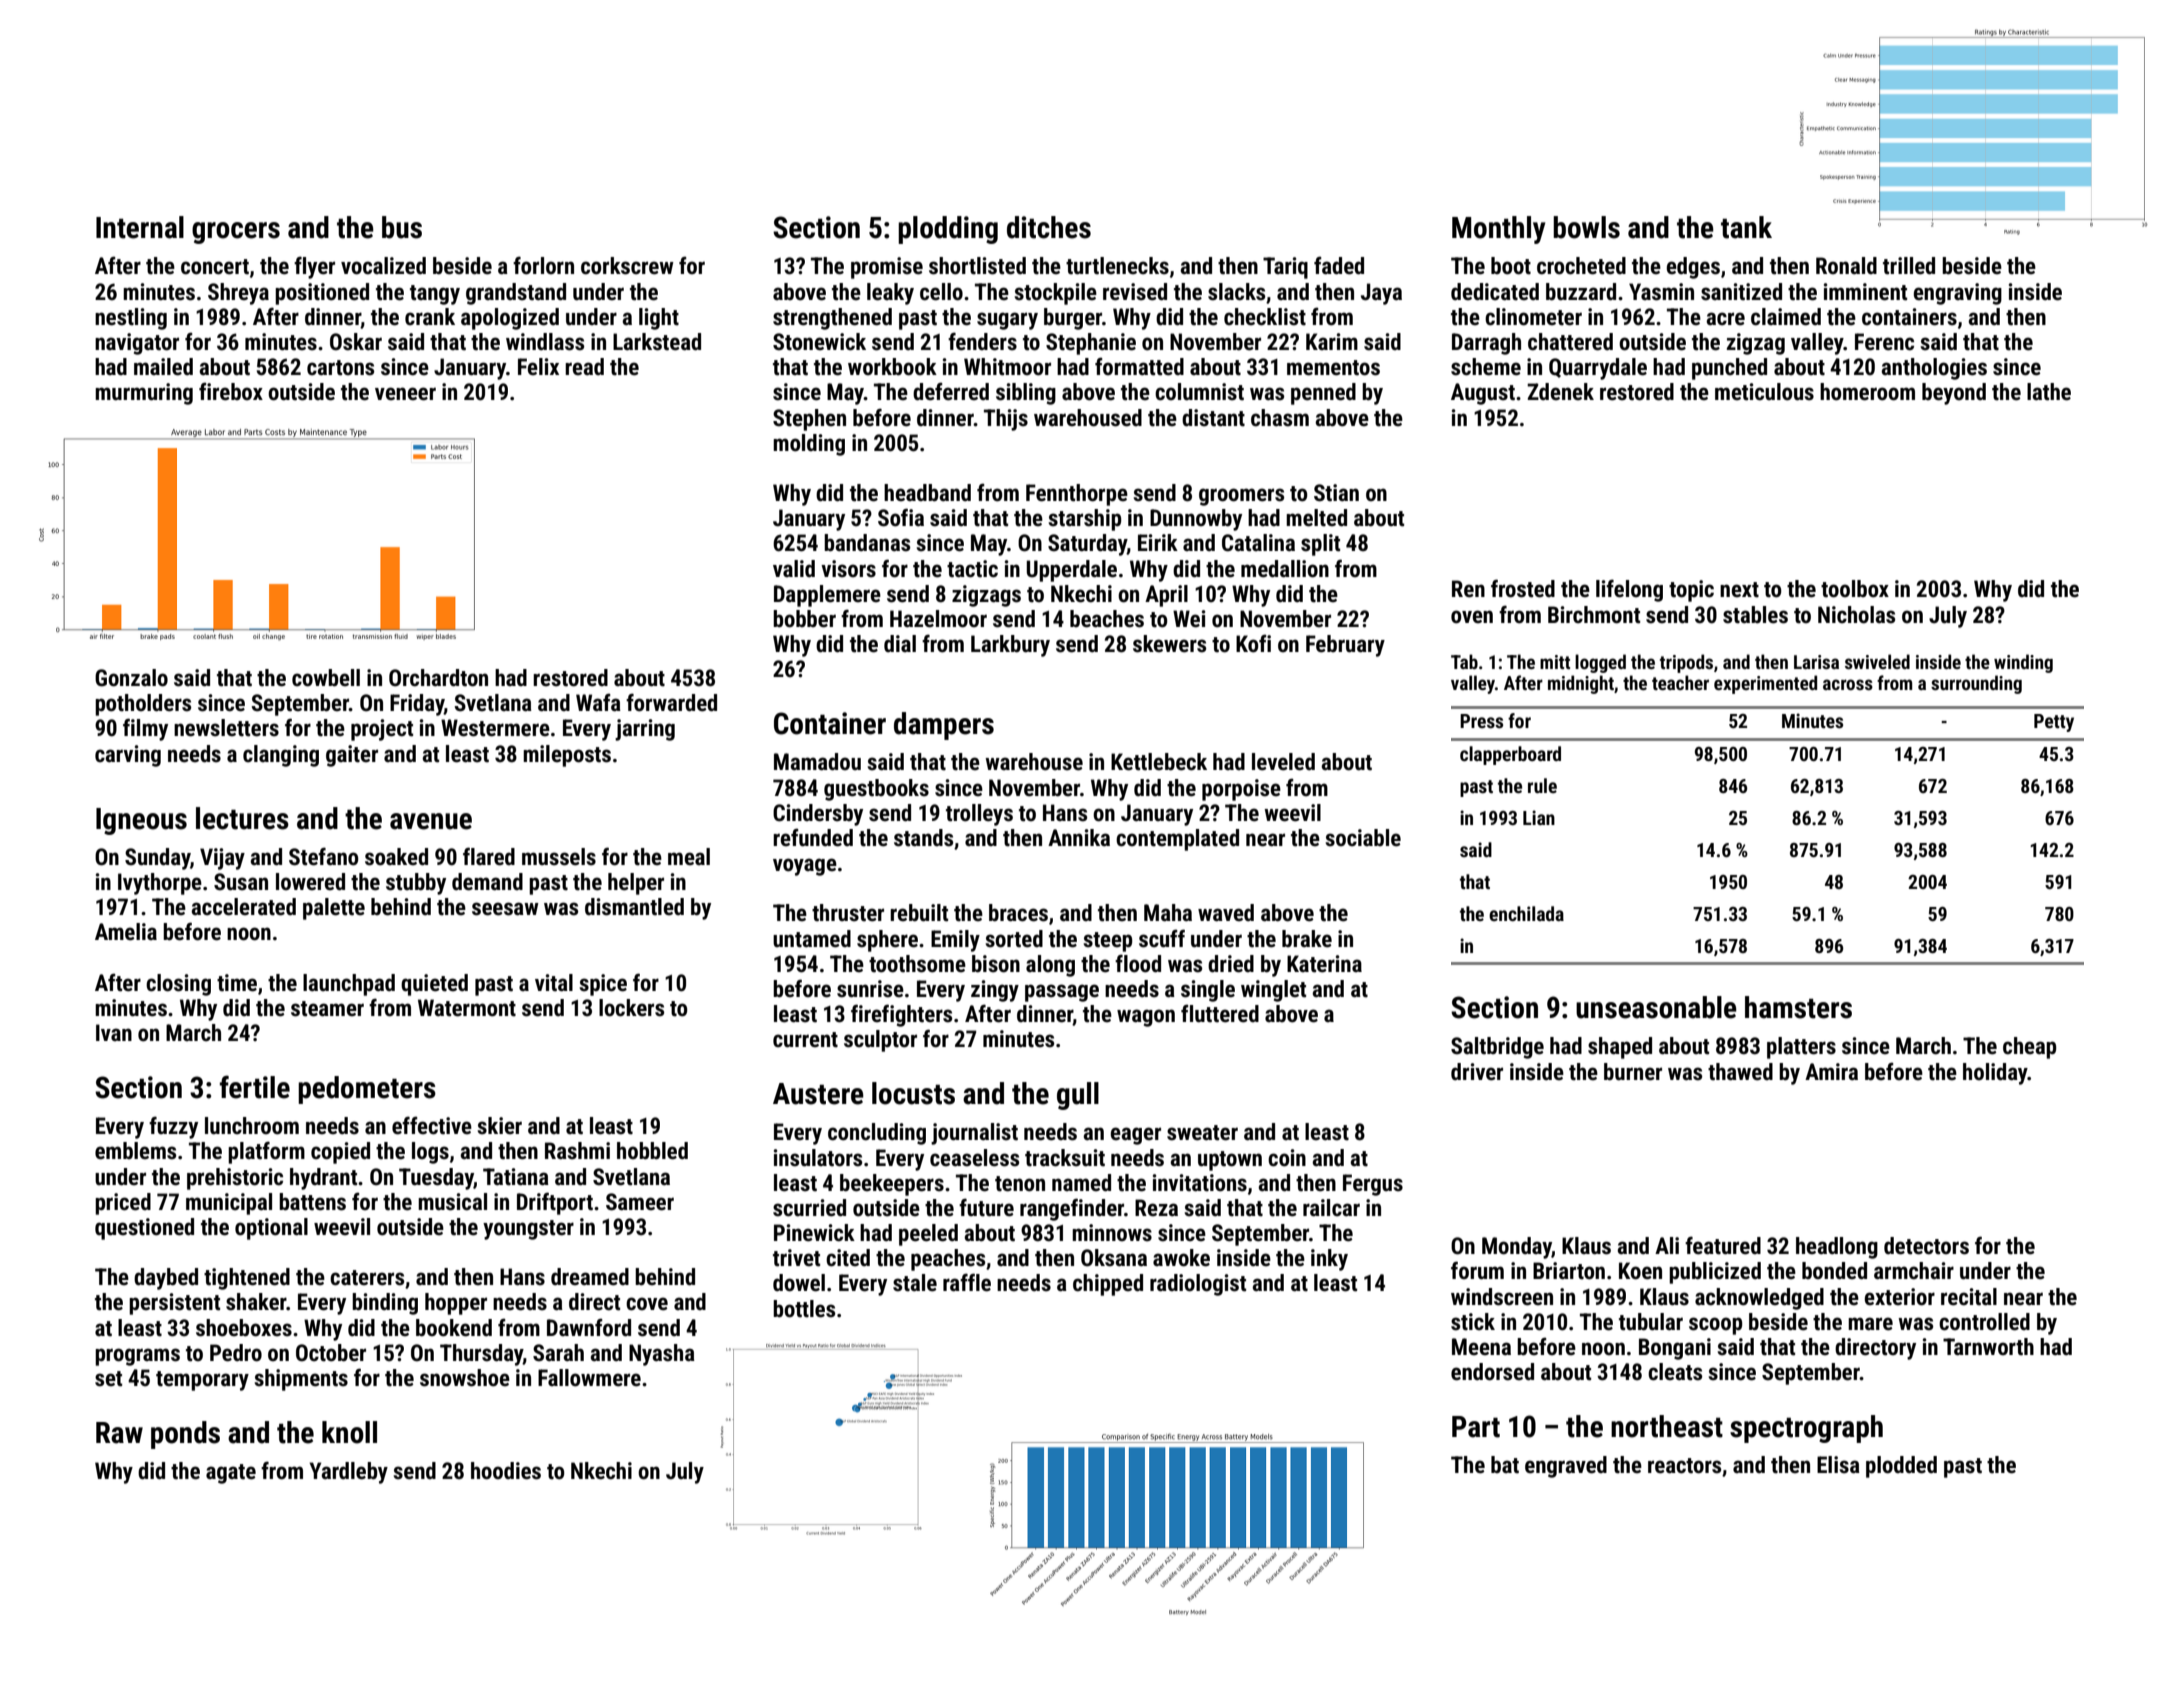 The image size is (2178, 1683). I want to click on knoll, so click(349, 1432).
